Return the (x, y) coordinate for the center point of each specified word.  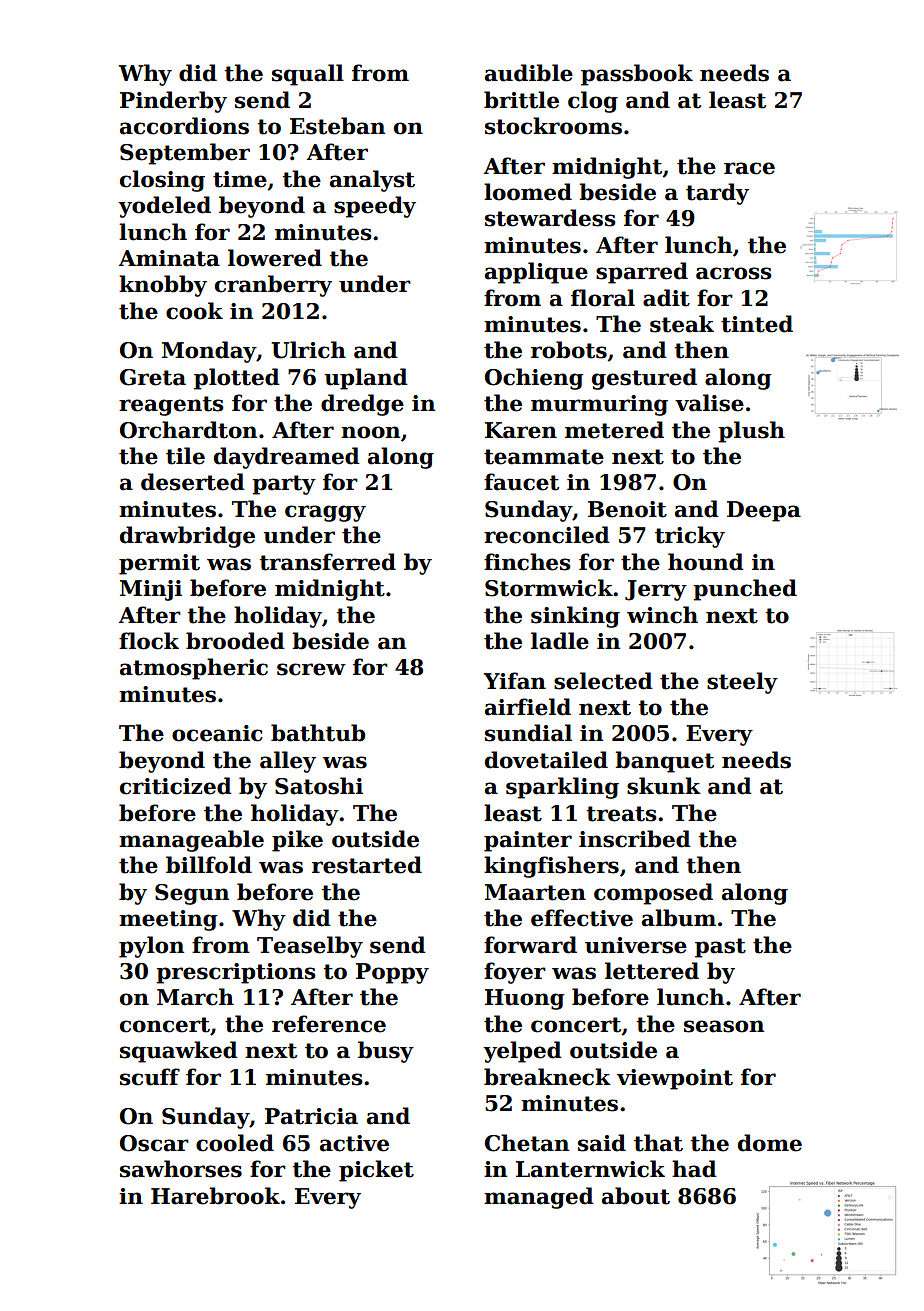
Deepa (764, 511)
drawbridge (187, 537)
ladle (560, 641)
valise (709, 403)
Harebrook (215, 1196)
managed (539, 1198)
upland (366, 379)
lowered (275, 258)
